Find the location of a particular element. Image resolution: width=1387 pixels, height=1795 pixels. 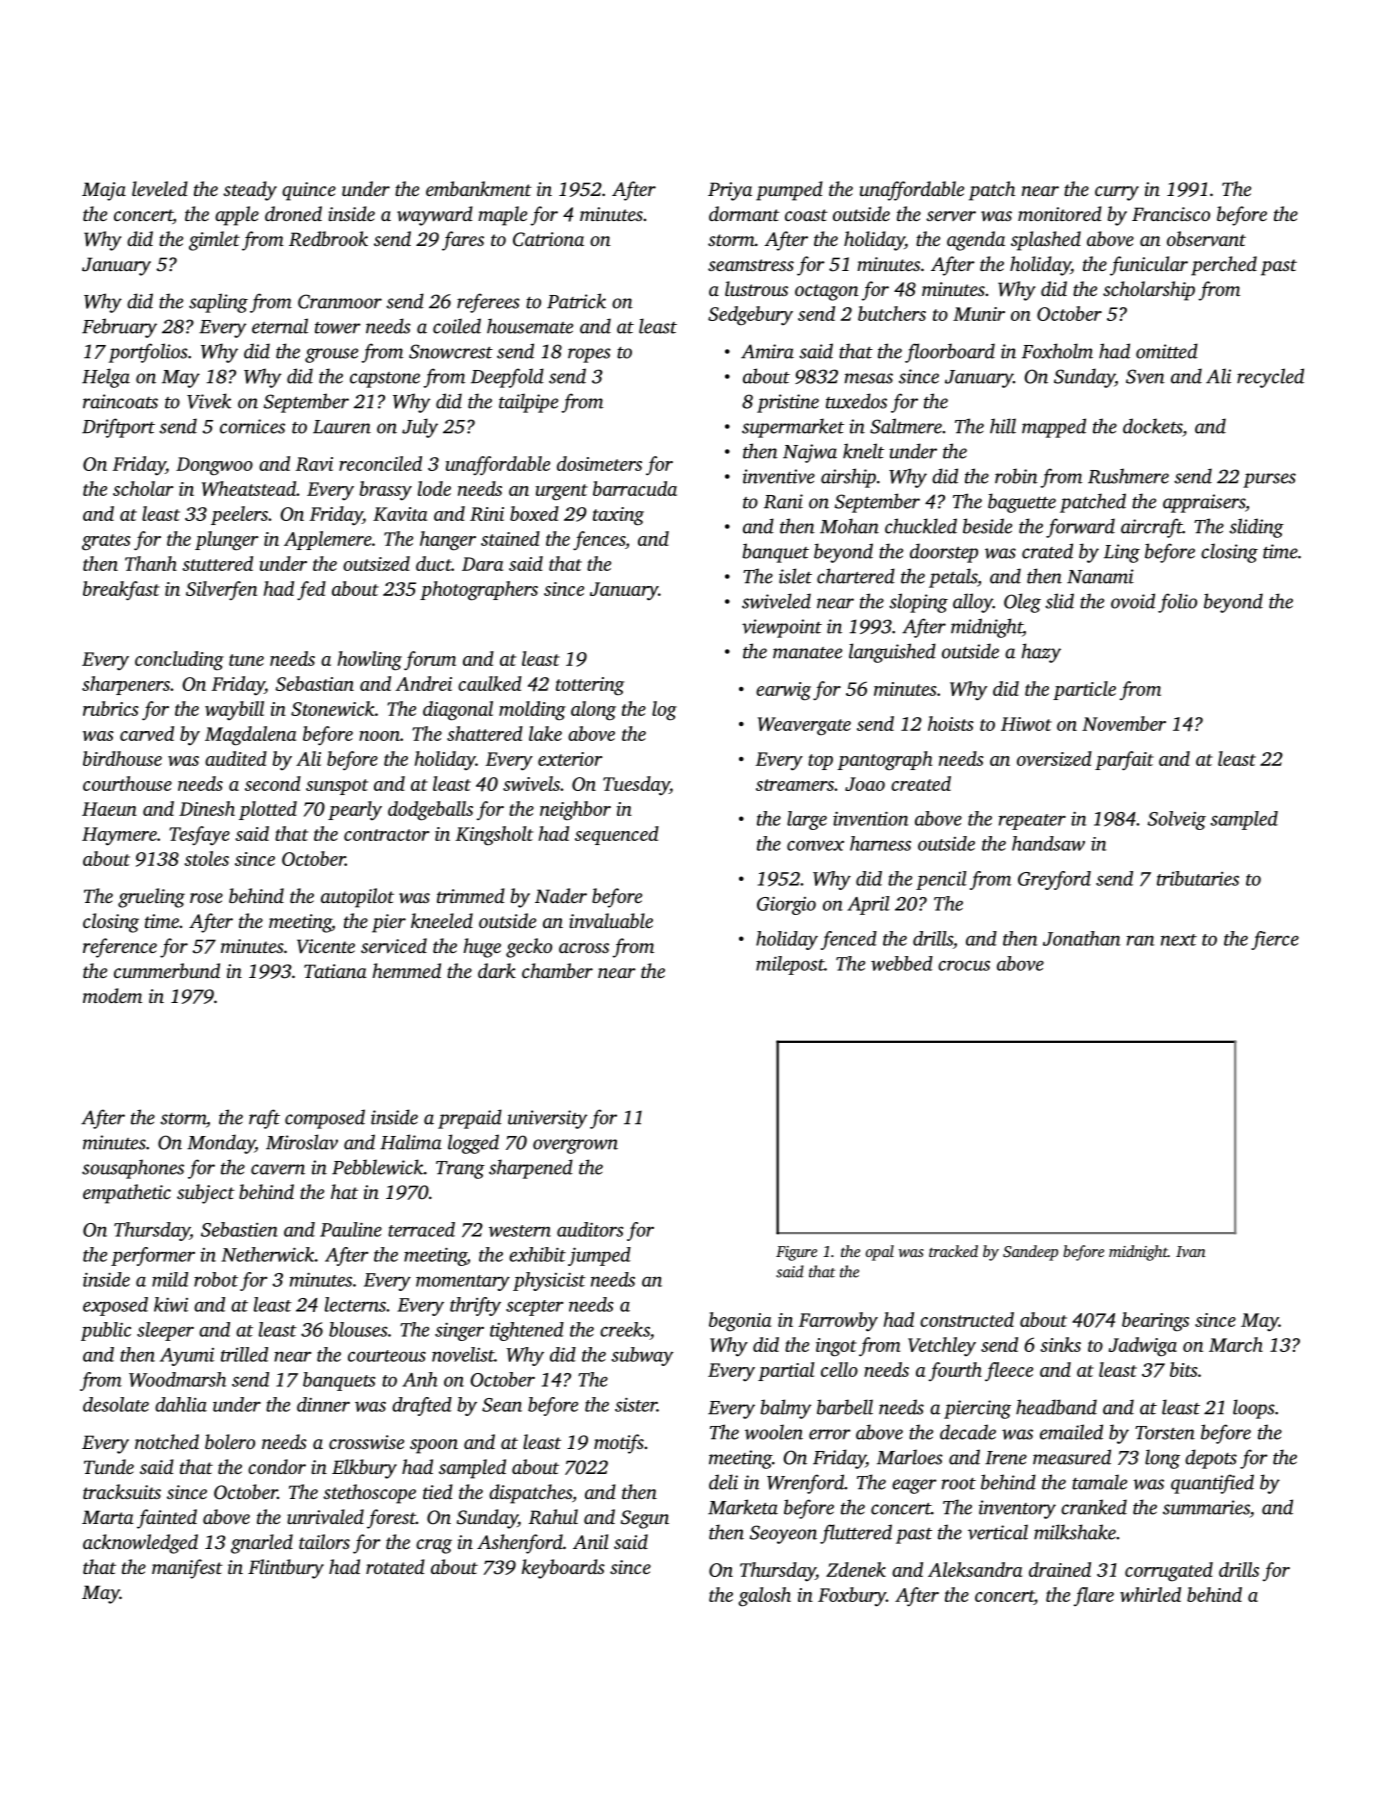

subject is located at coordinates (206, 1194).
